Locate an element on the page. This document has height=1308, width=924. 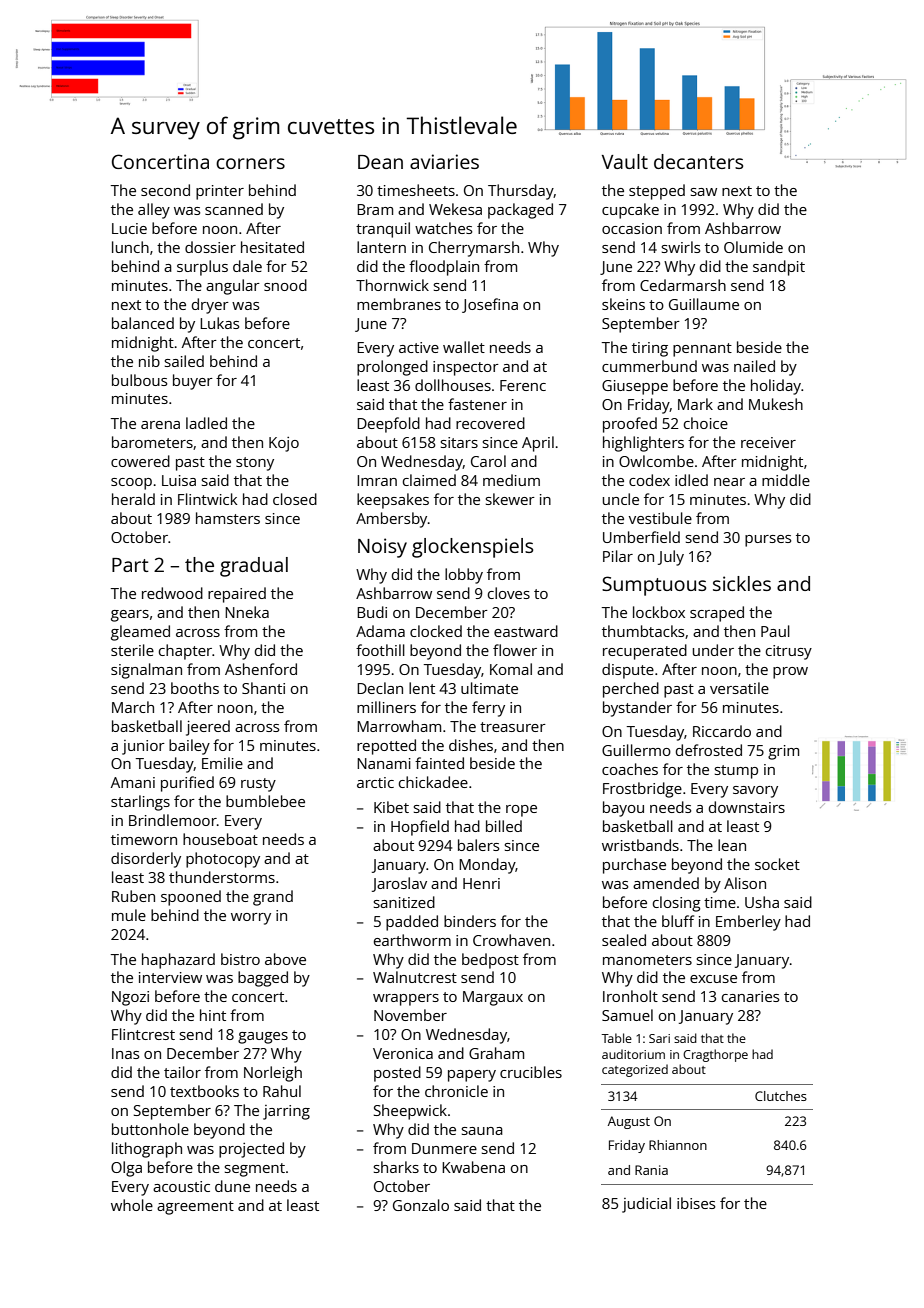
buttonhole is located at coordinates (150, 1129).
